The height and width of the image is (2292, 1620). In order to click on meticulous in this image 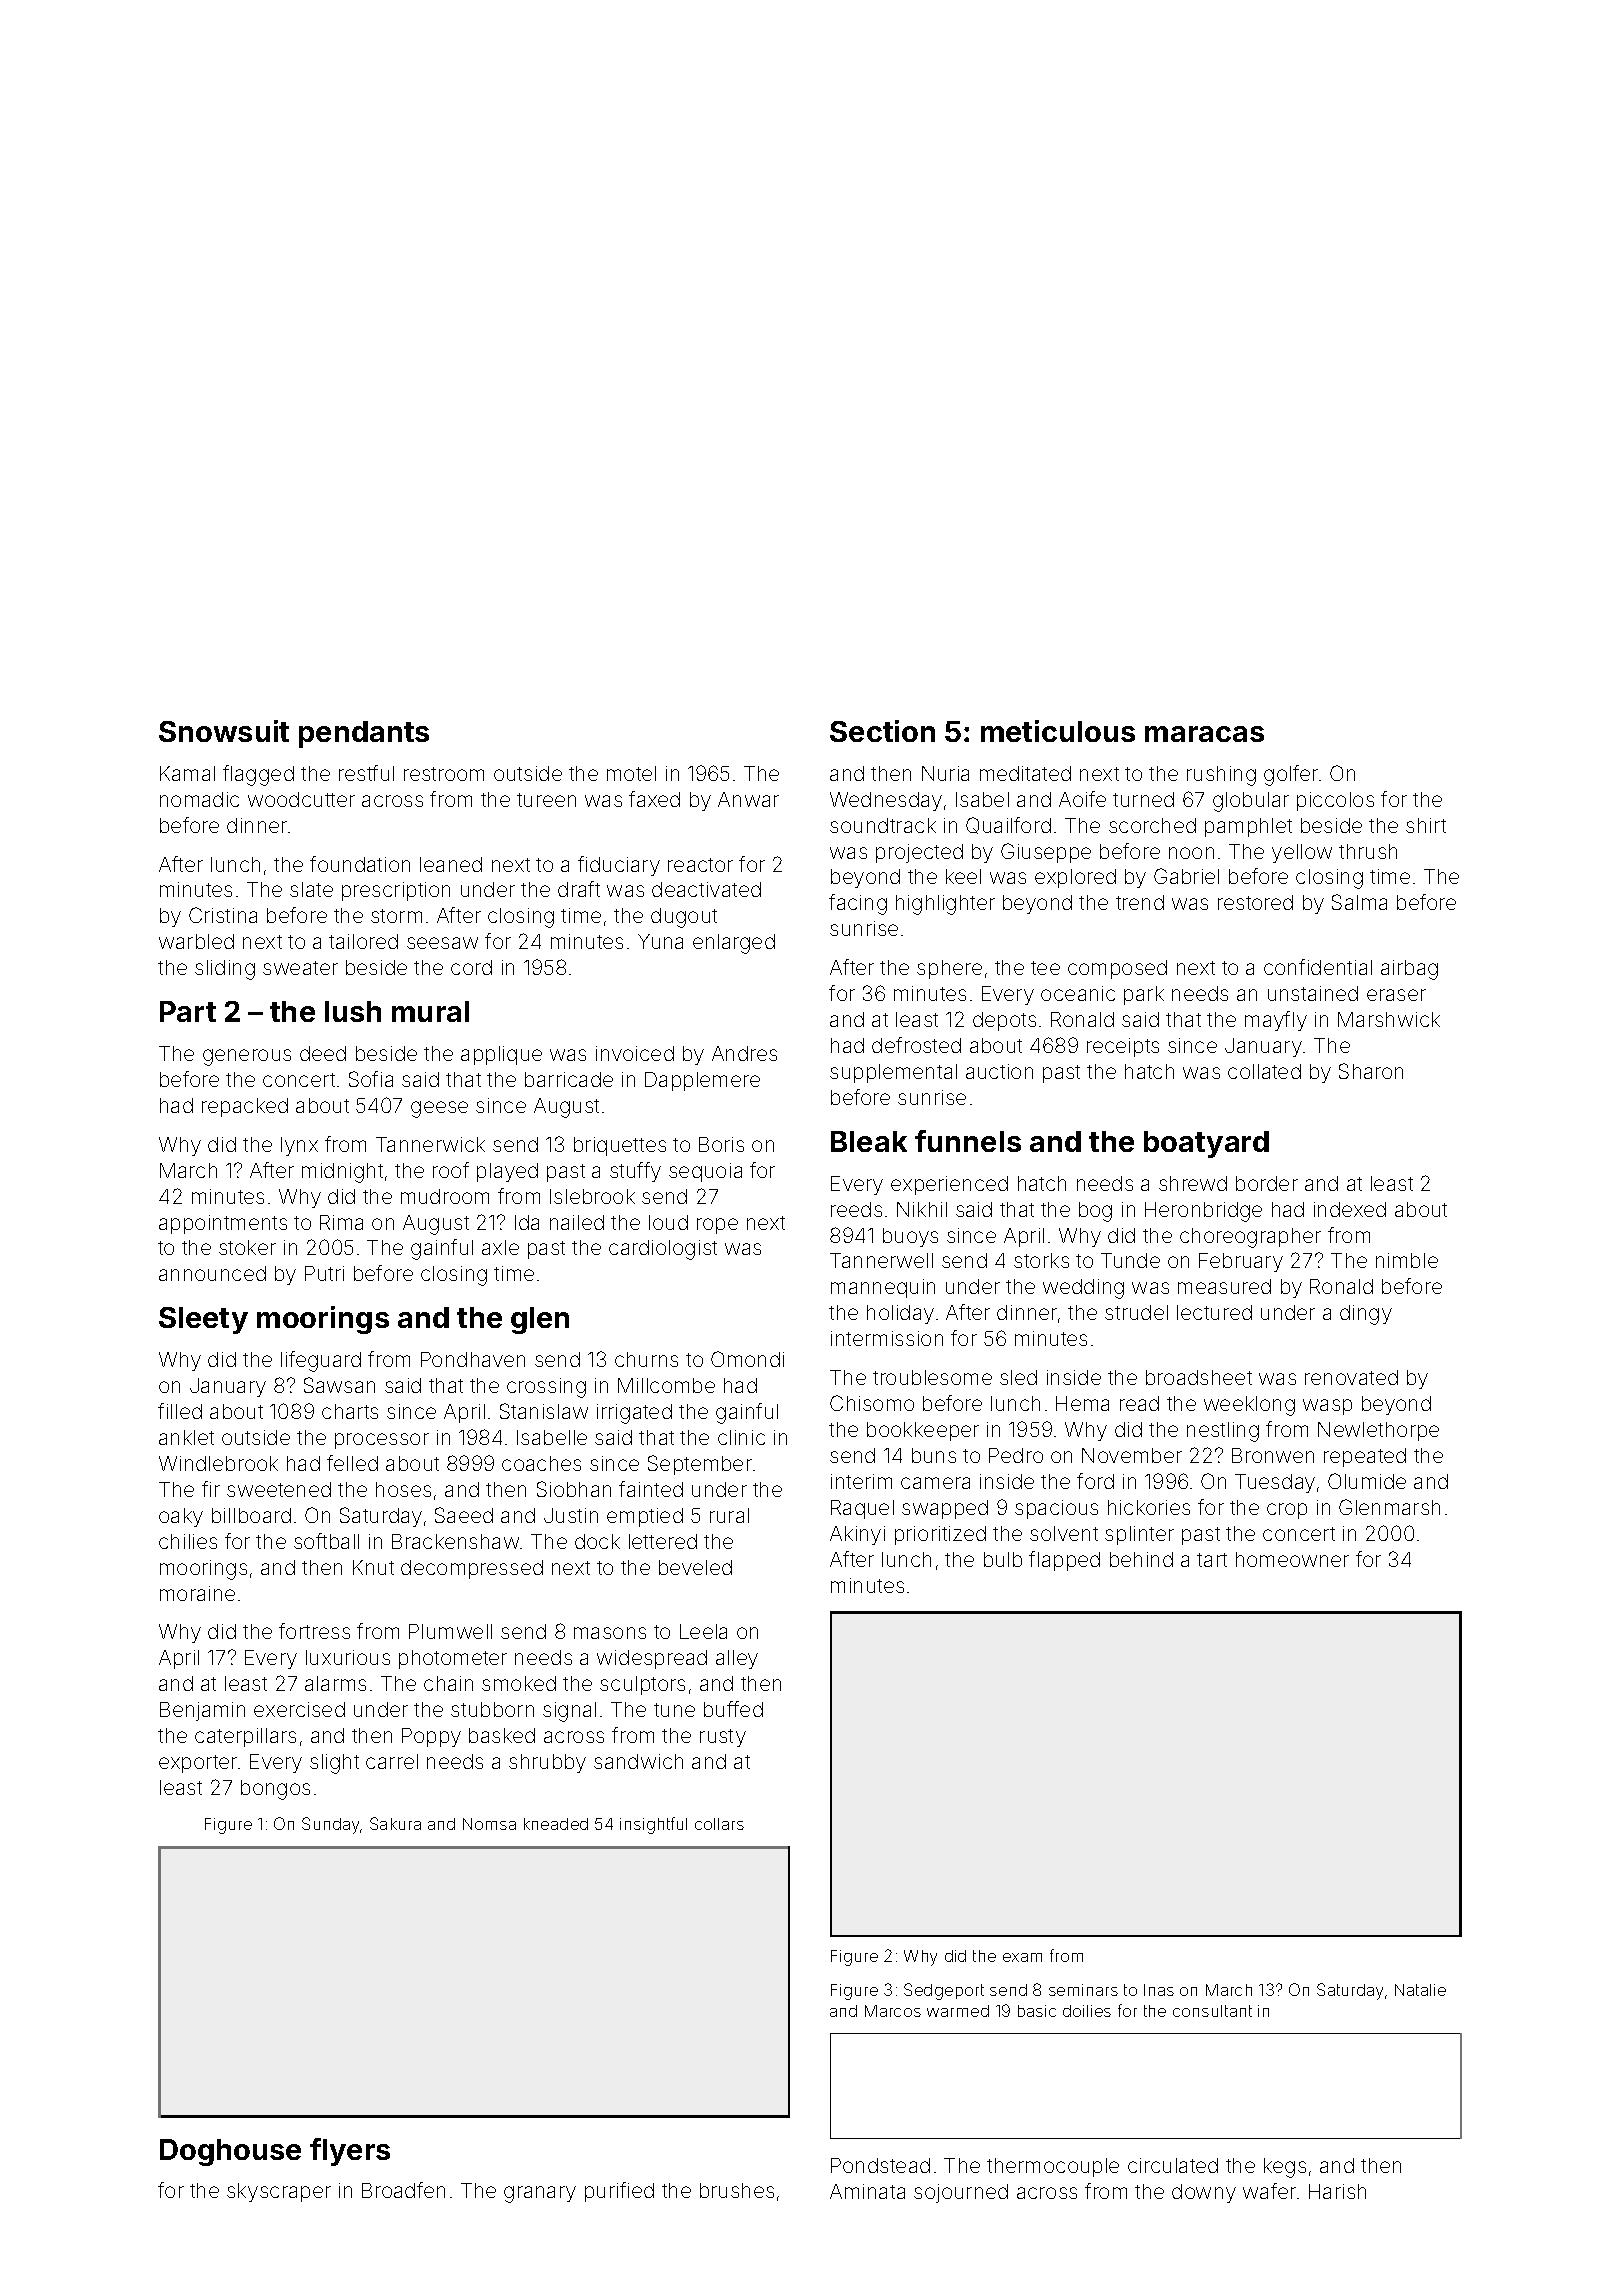, I will do `click(1058, 731)`.
